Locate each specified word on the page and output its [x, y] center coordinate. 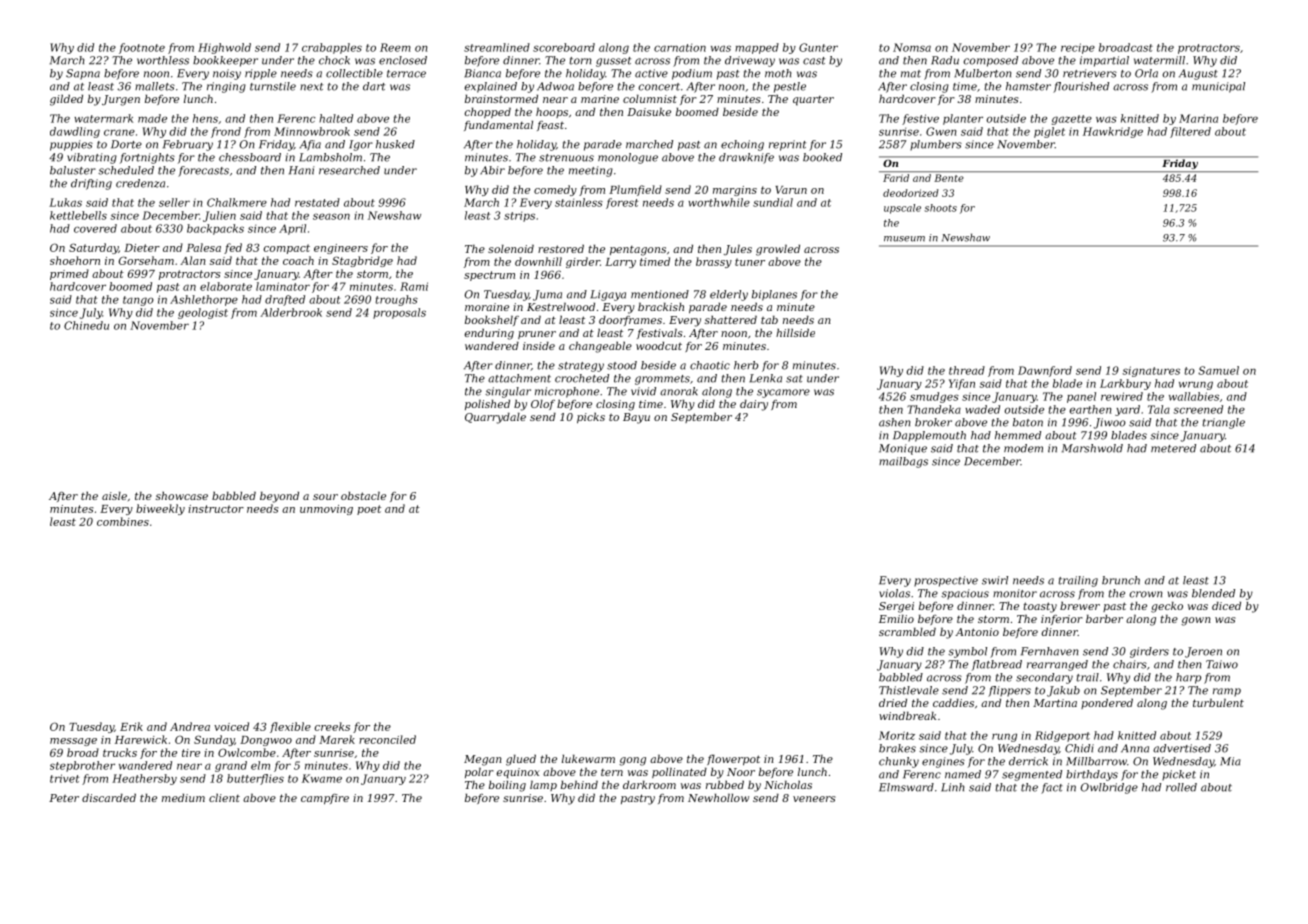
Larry [620, 263]
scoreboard [564, 47]
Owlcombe [247, 752]
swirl [995, 580]
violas [894, 593]
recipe [1078, 48]
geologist [203, 313]
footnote [142, 48]
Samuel [1218, 370]
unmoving [326, 510]
